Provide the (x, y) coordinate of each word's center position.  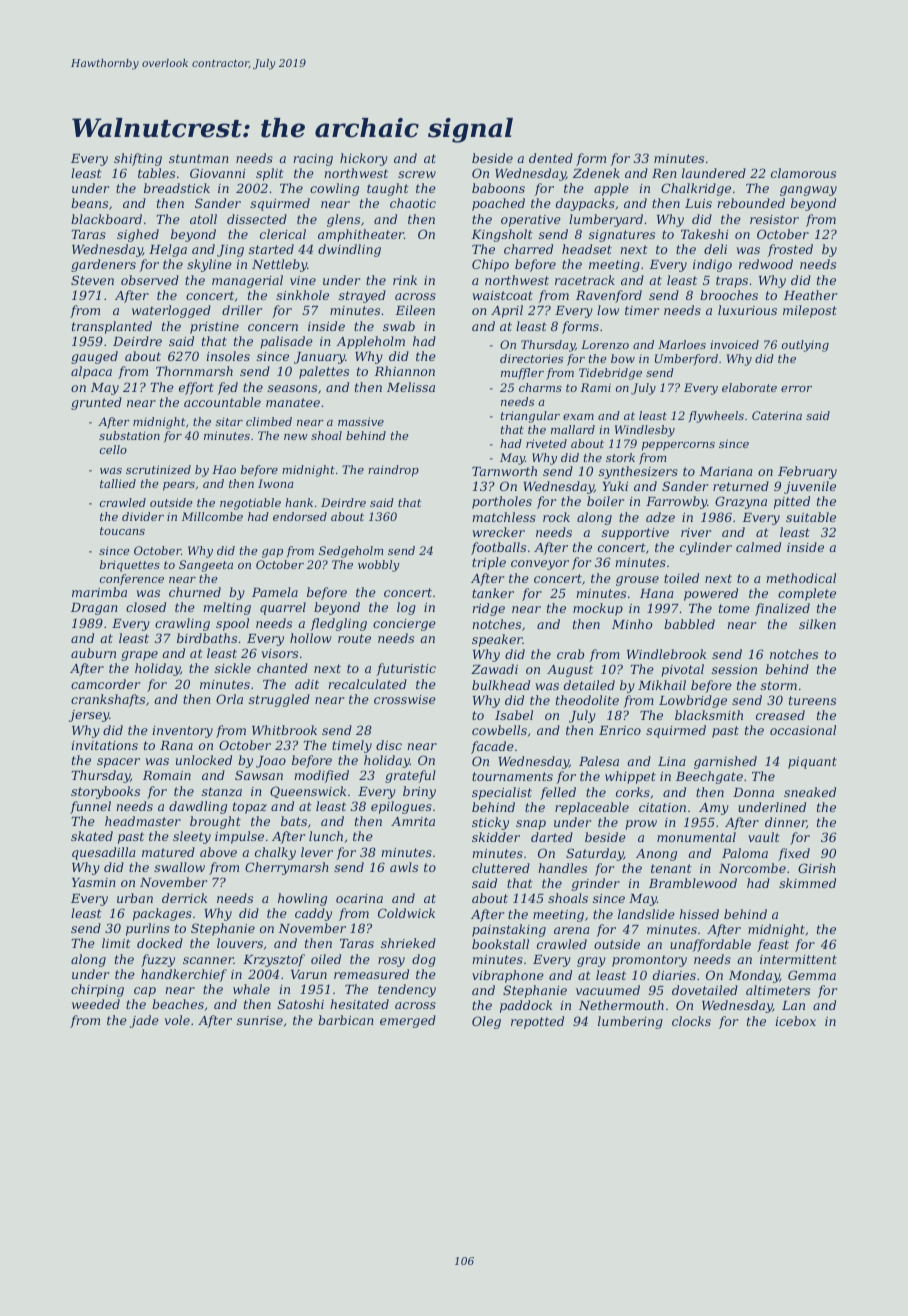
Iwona (276, 483)
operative (531, 221)
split (270, 174)
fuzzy (158, 960)
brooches (729, 295)
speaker (497, 640)
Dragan (94, 609)
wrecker (498, 532)
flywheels (716, 417)
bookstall (500, 944)
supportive (635, 534)
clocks (691, 1021)
